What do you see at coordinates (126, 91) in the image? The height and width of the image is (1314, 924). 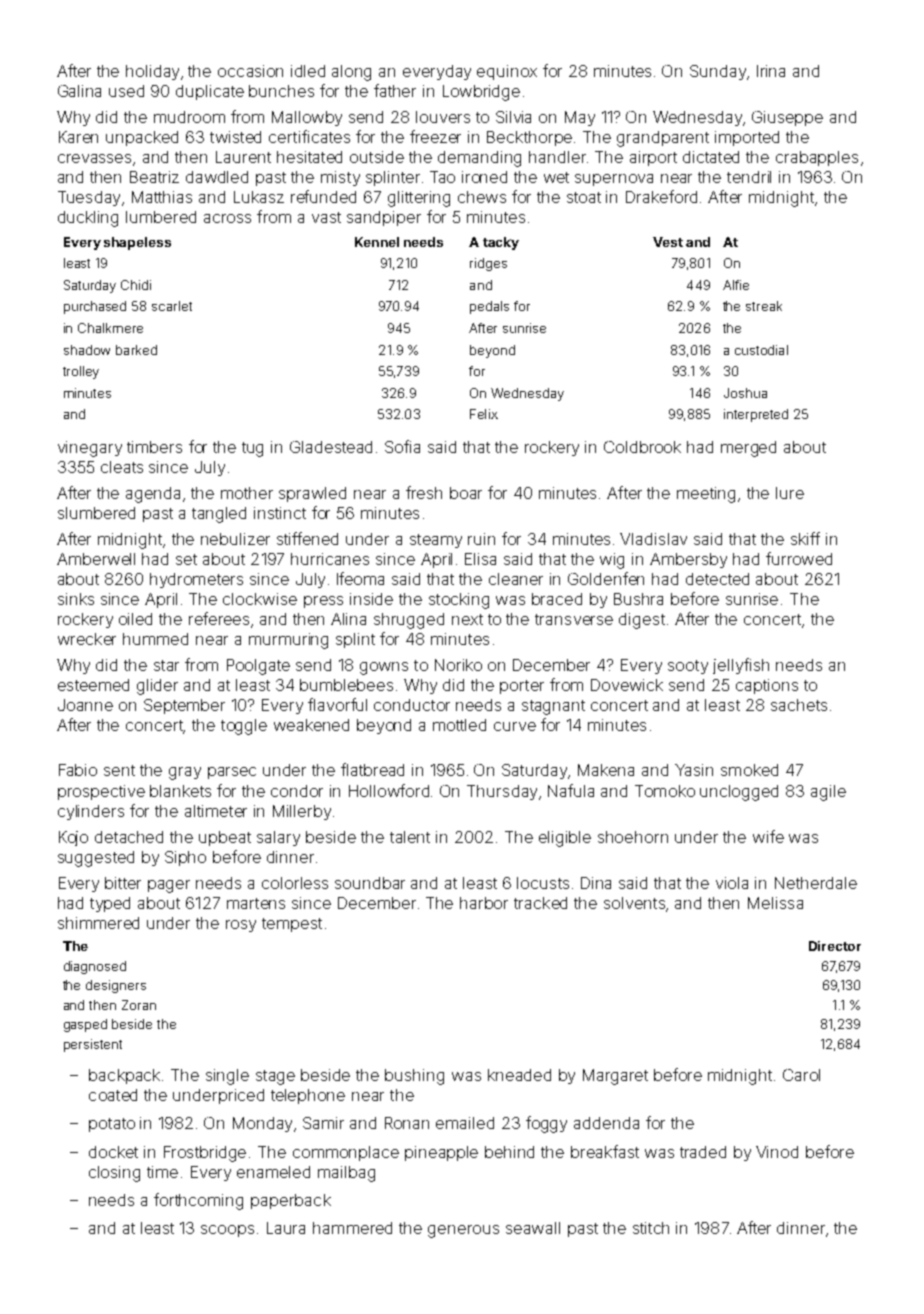 I see `used` at bounding box center [126, 91].
